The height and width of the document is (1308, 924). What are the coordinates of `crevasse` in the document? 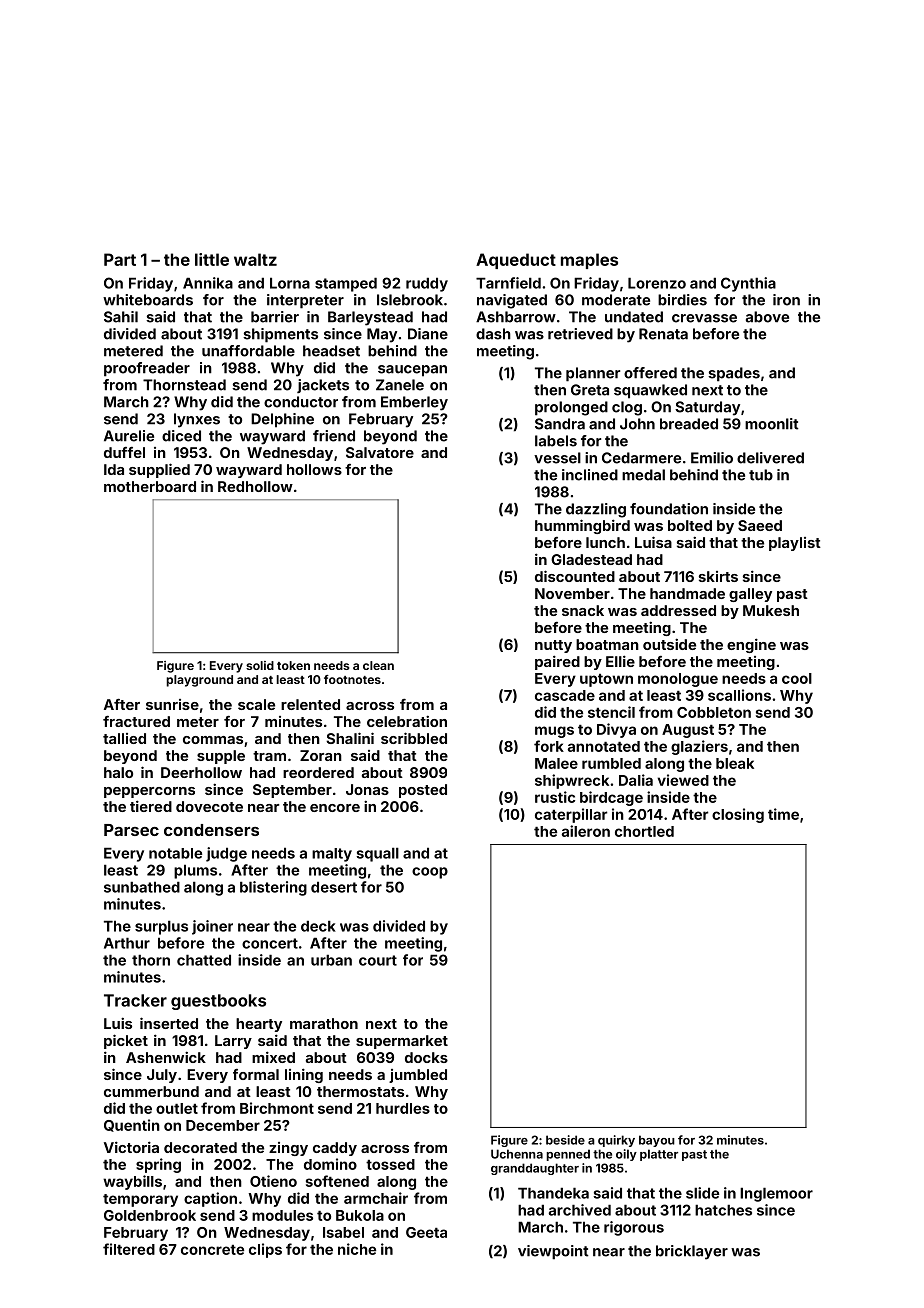 It's located at (704, 318).
